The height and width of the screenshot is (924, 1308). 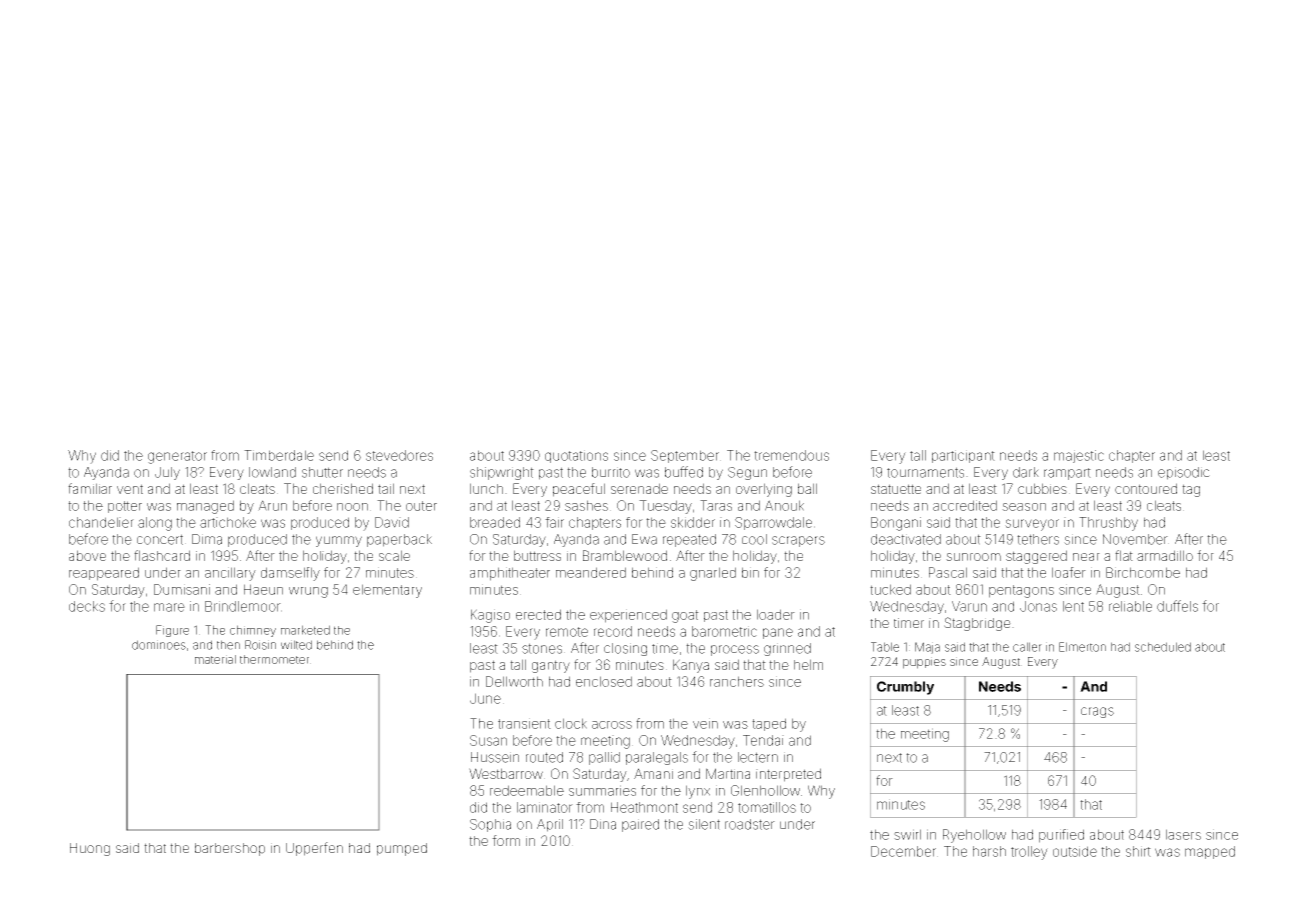 What do you see at coordinates (591, 572) in the screenshot?
I see `meandered` at bounding box center [591, 572].
